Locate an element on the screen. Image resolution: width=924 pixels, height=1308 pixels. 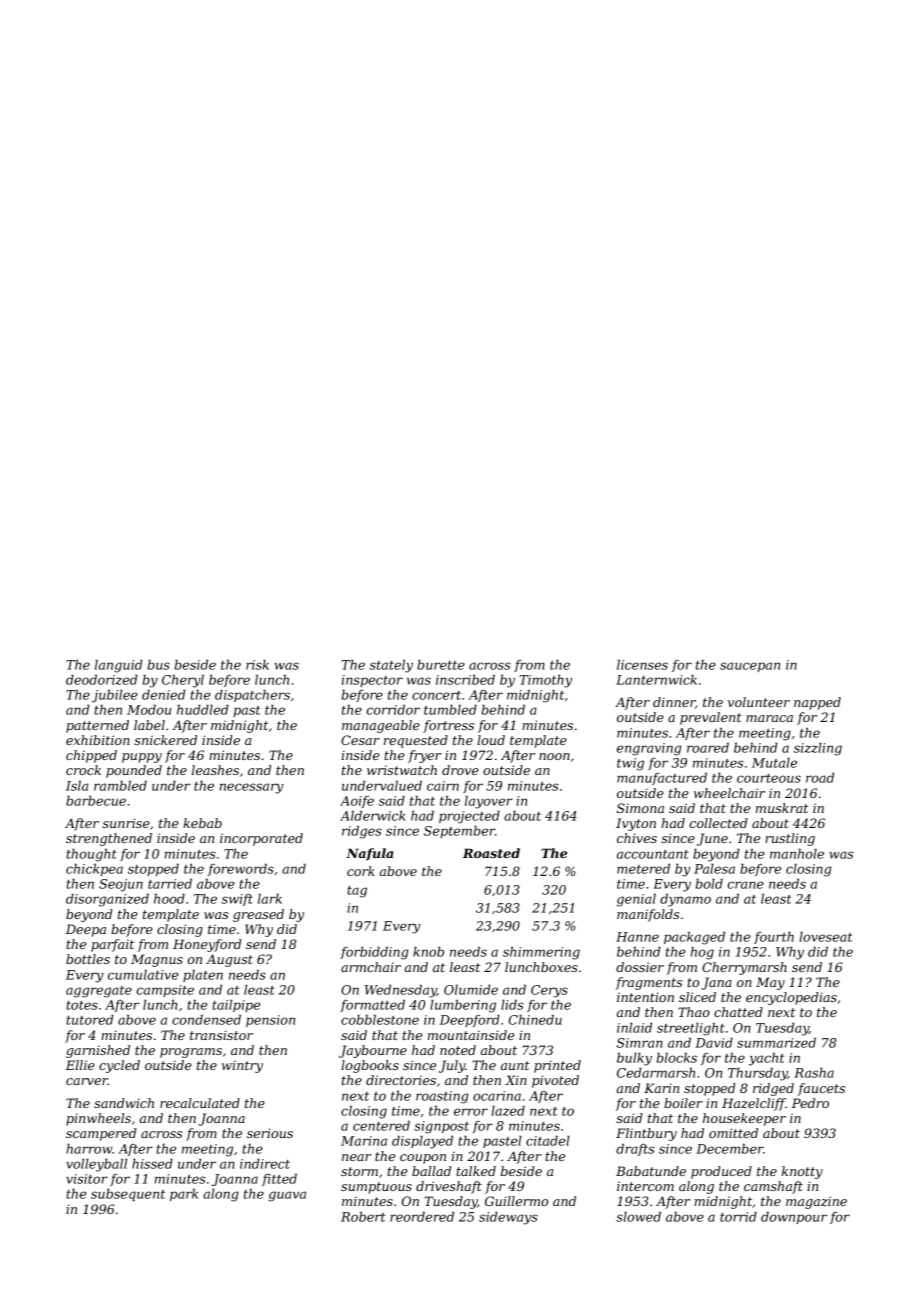
visitor is located at coordinates (87, 1179).
